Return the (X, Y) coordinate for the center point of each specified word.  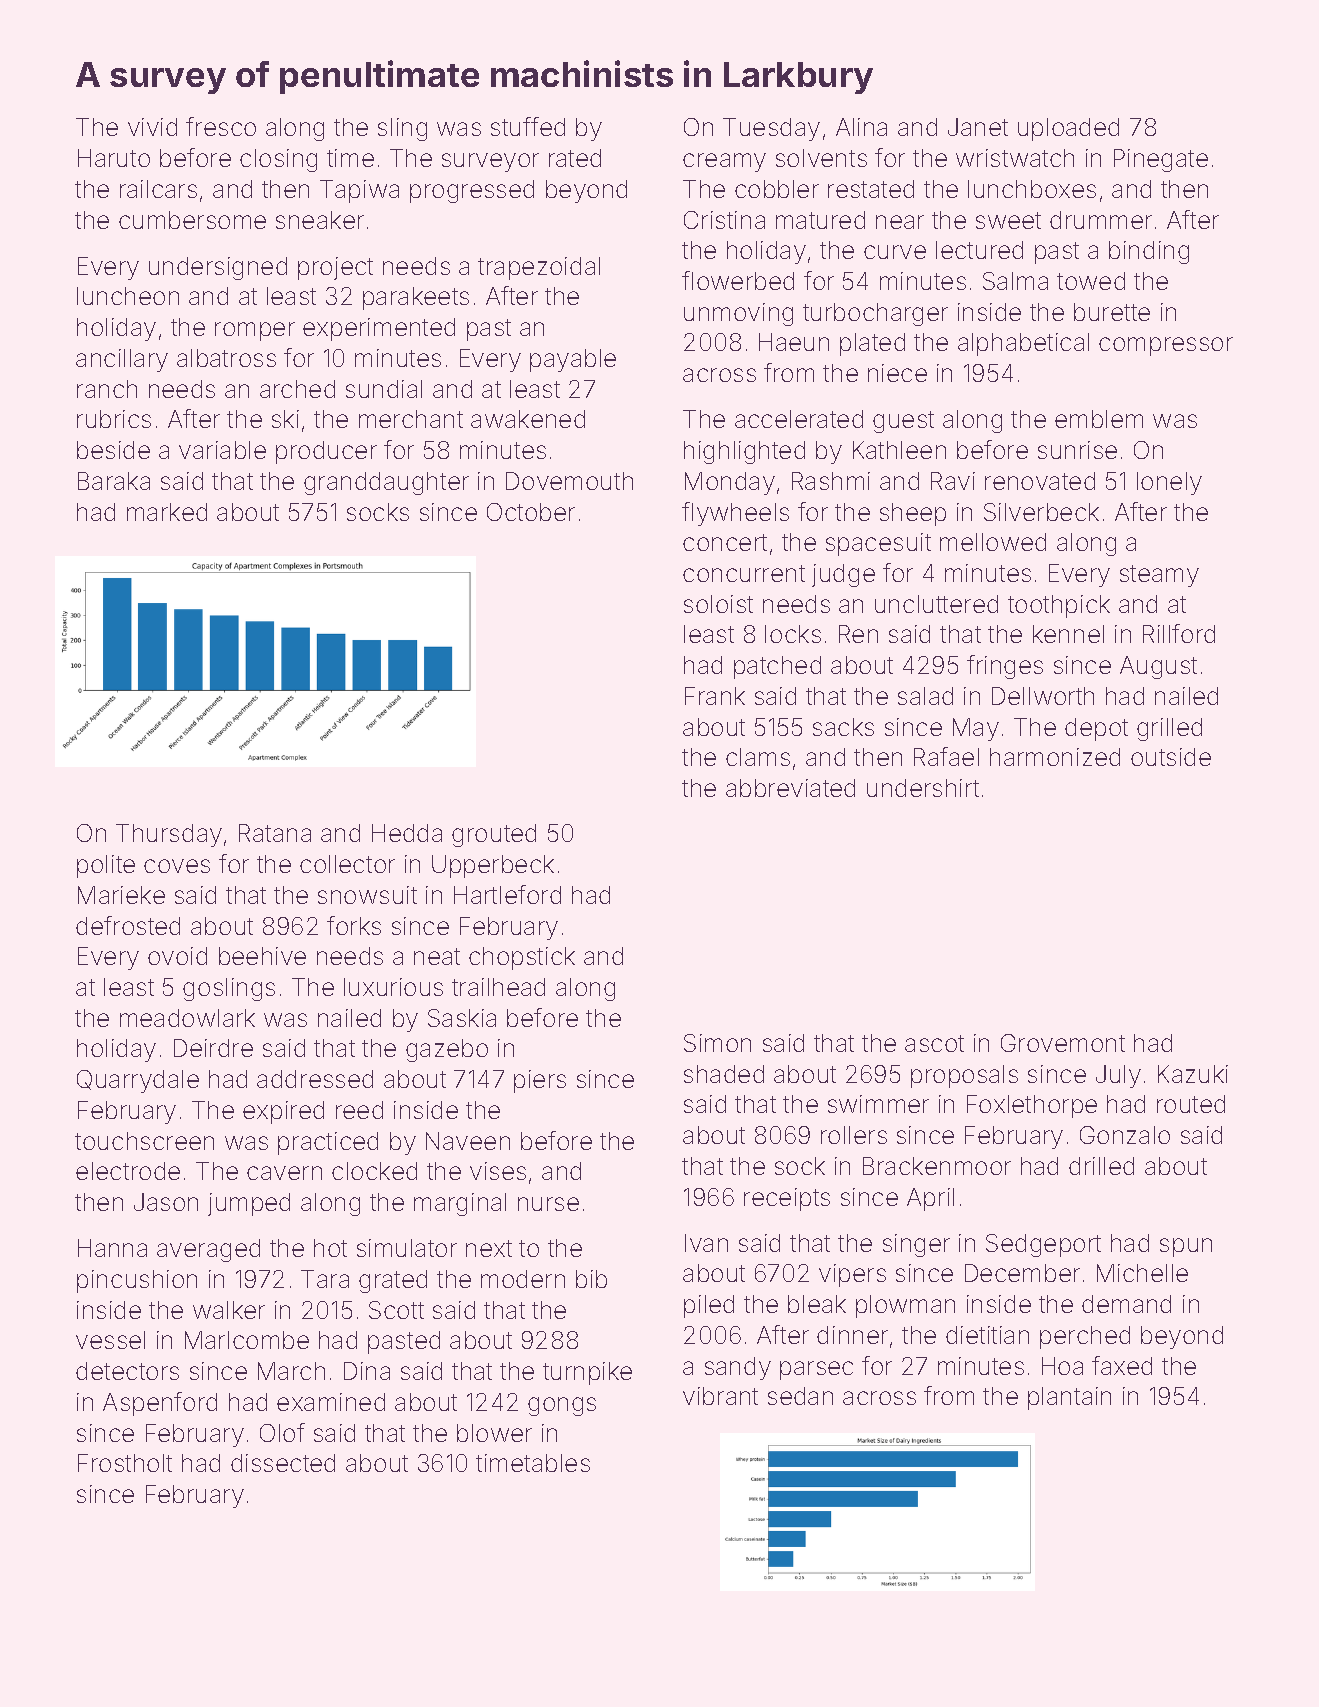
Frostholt (125, 1463)
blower (494, 1433)
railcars (158, 189)
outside (1171, 757)
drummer (1101, 220)
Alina (861, 127)
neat (437, 956)
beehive (262, 956)
